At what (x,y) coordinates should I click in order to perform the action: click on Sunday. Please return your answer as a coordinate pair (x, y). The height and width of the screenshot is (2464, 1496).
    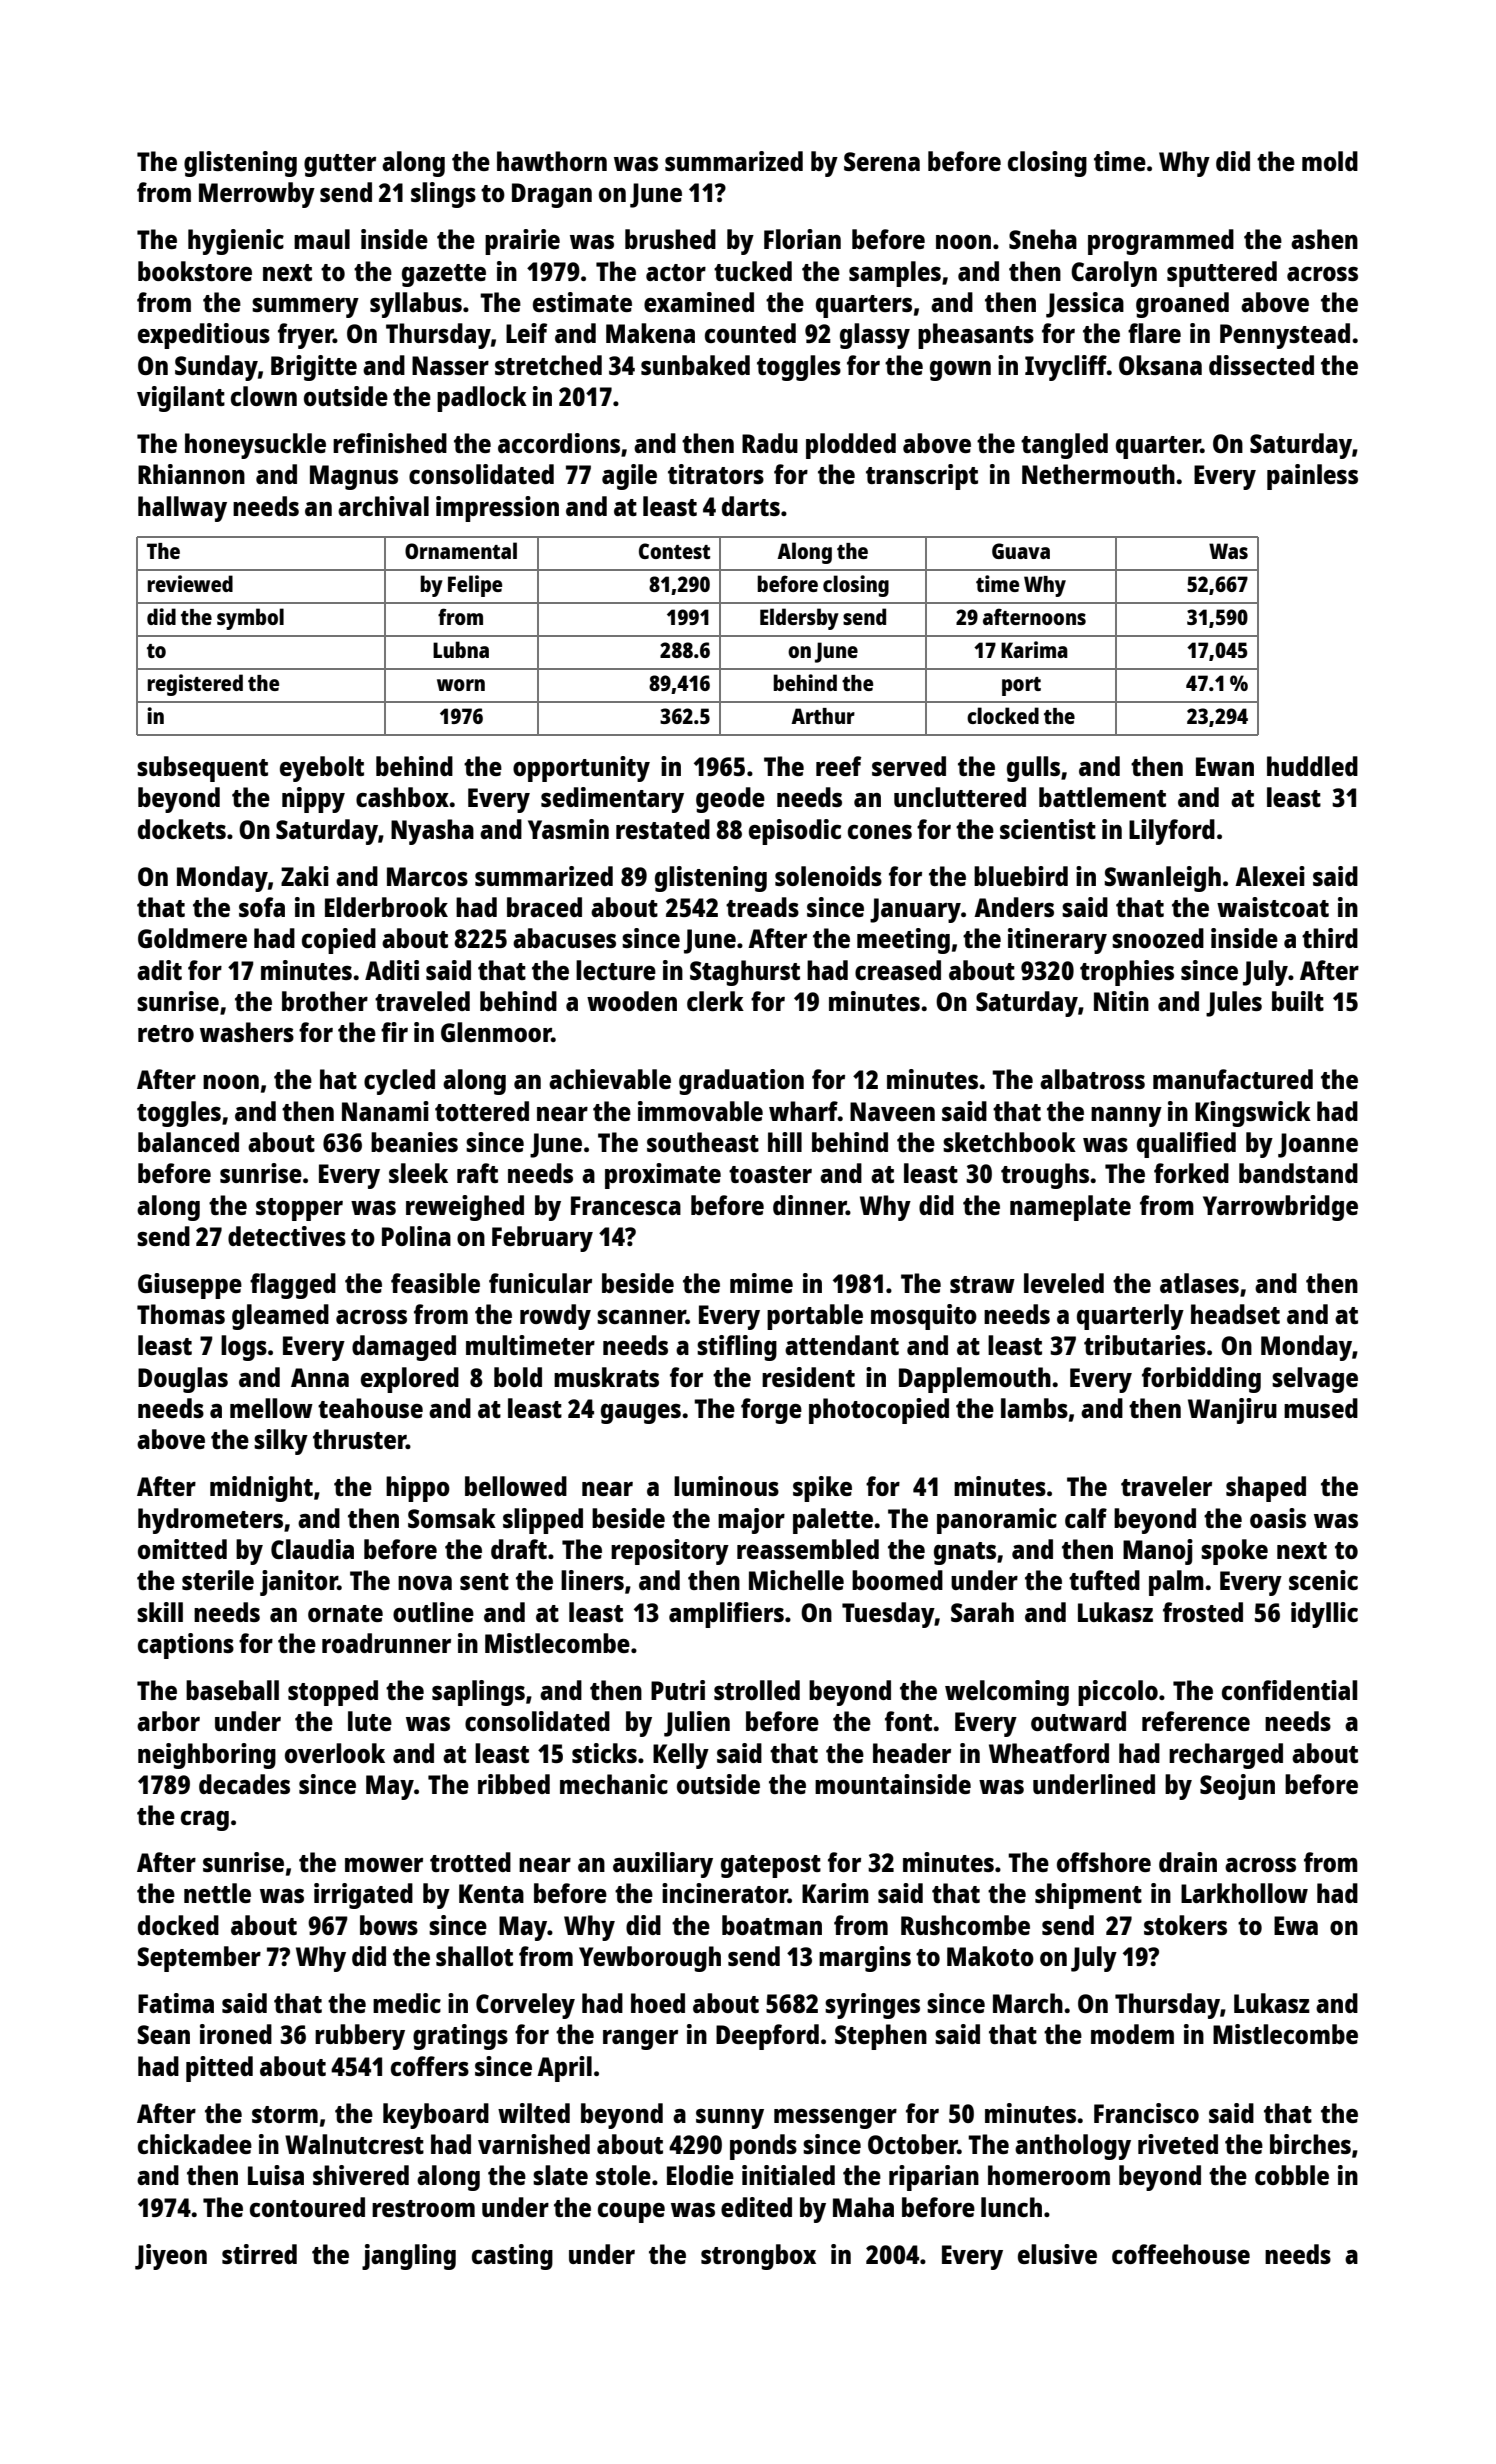
    Looking at the image, I should click on (216, 368).
